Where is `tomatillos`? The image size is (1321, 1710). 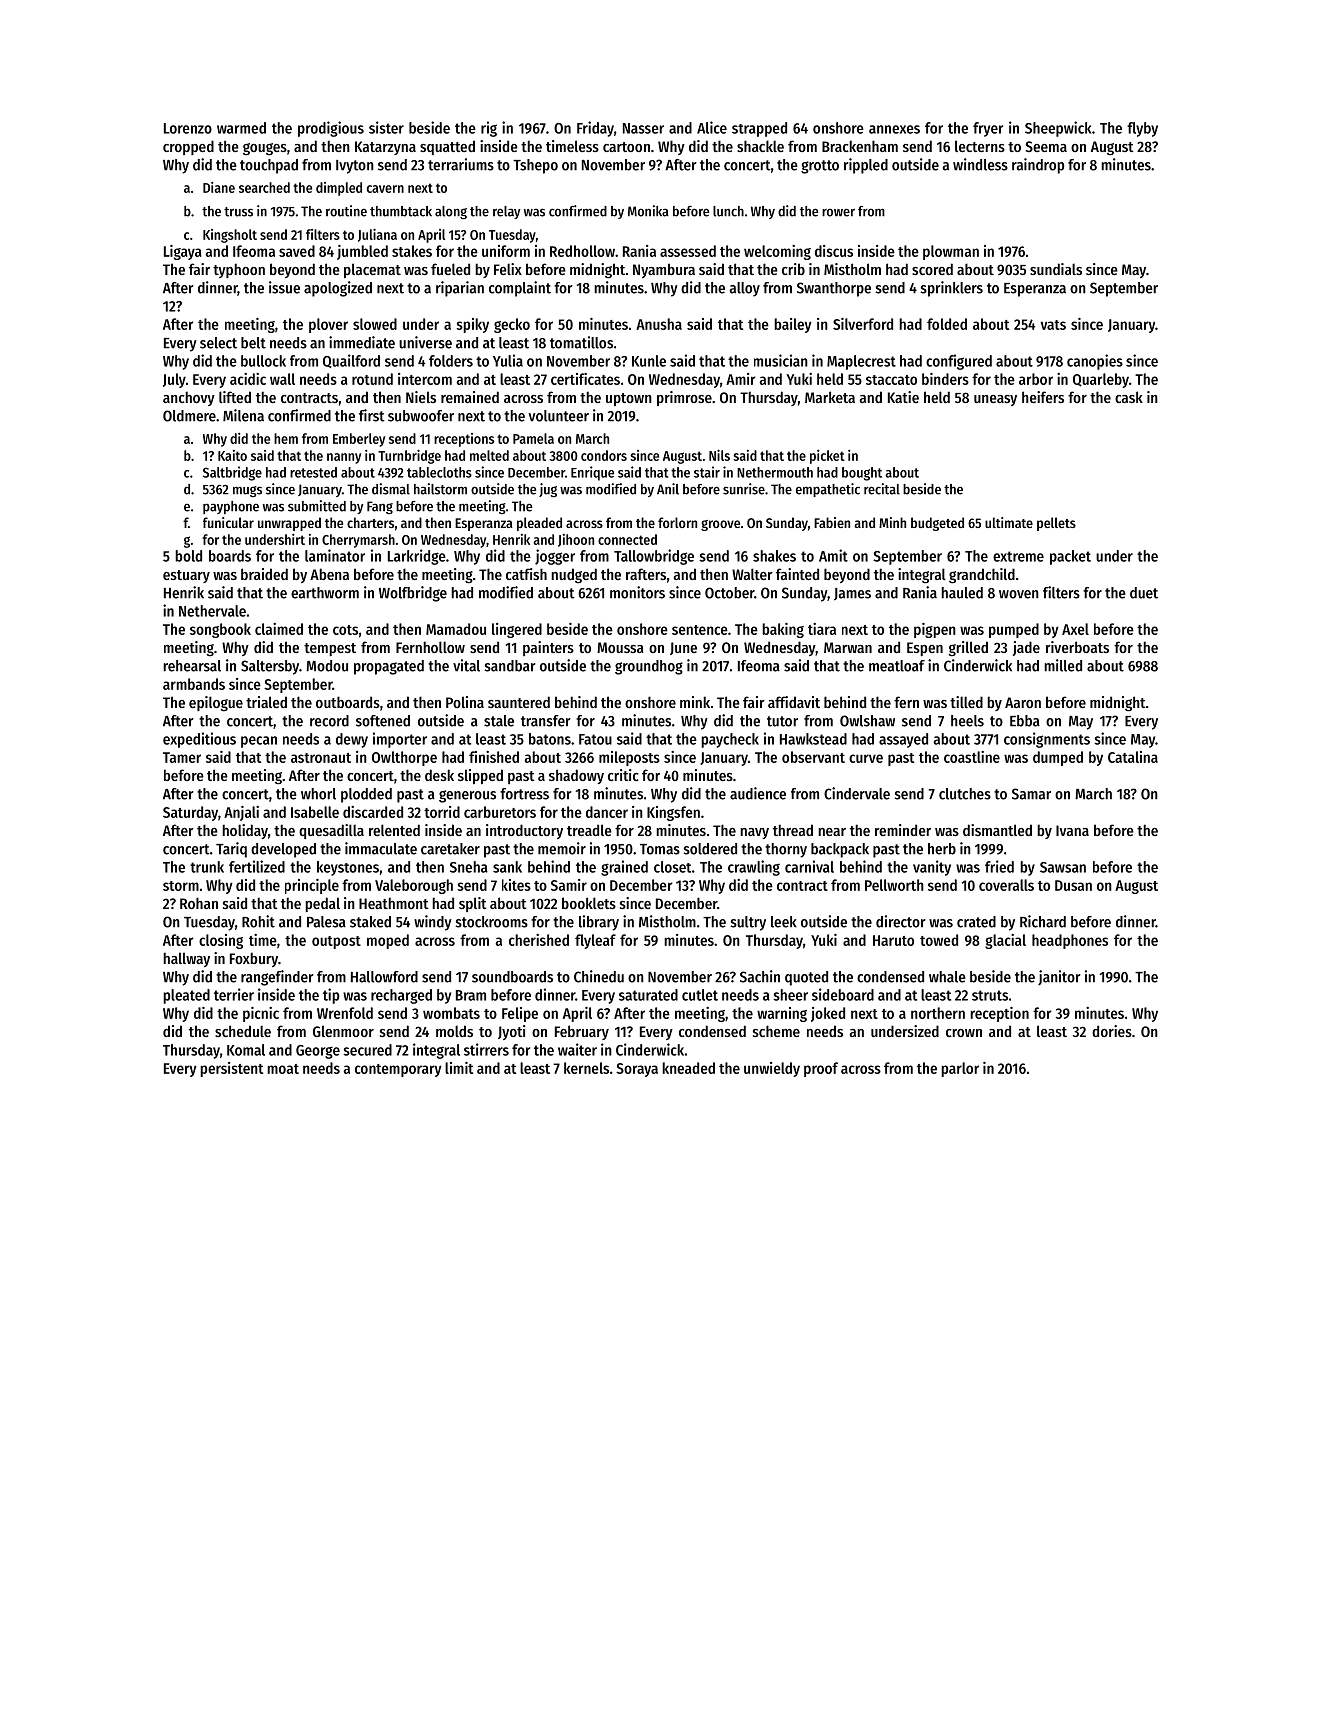
tomatillos is located at coordinates (581, 342).
